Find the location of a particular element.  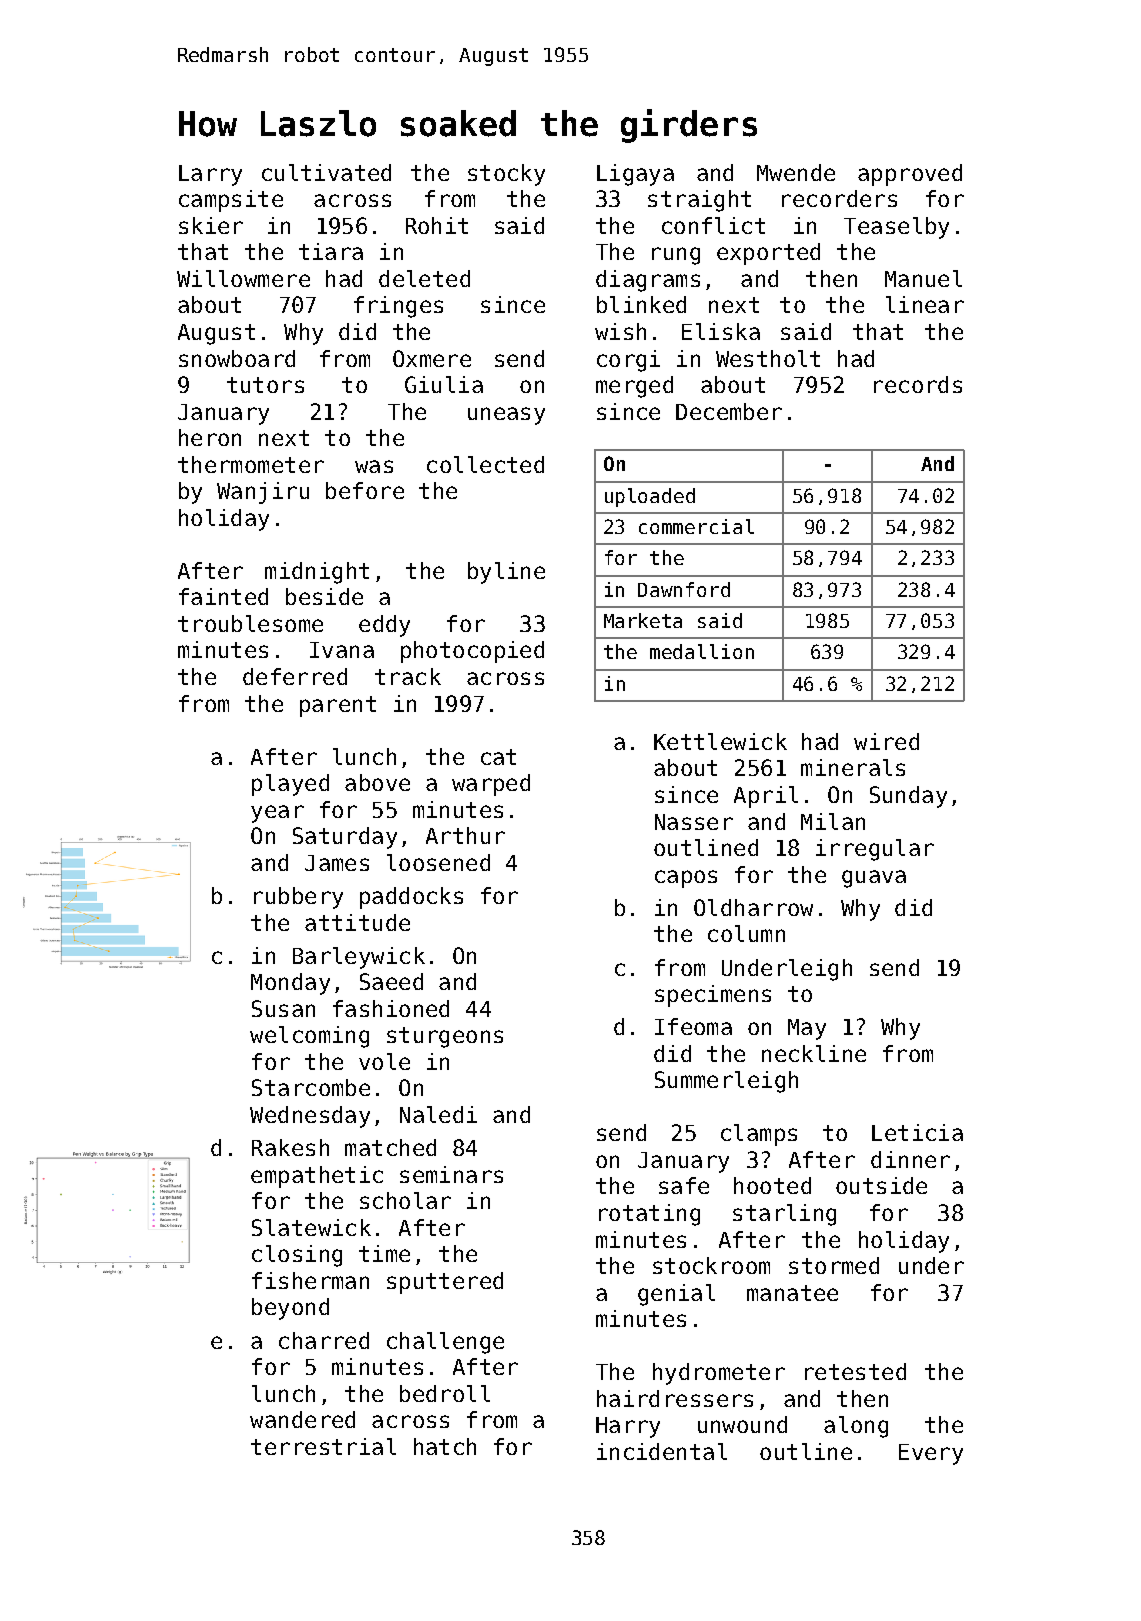

hatch is located at coordinates (445, 1446).
